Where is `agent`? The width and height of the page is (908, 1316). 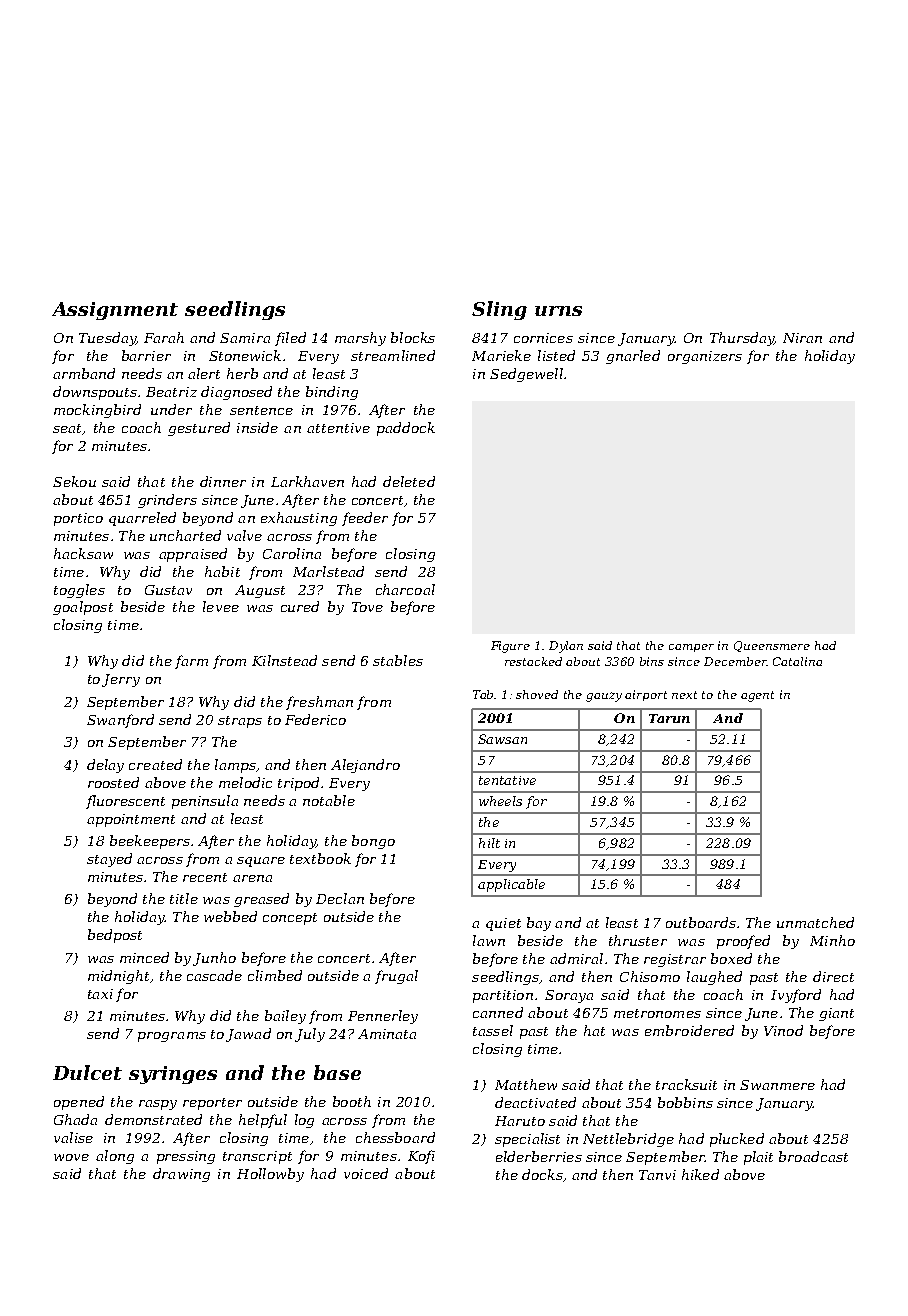 agent is located at coordinates (757, 696).
